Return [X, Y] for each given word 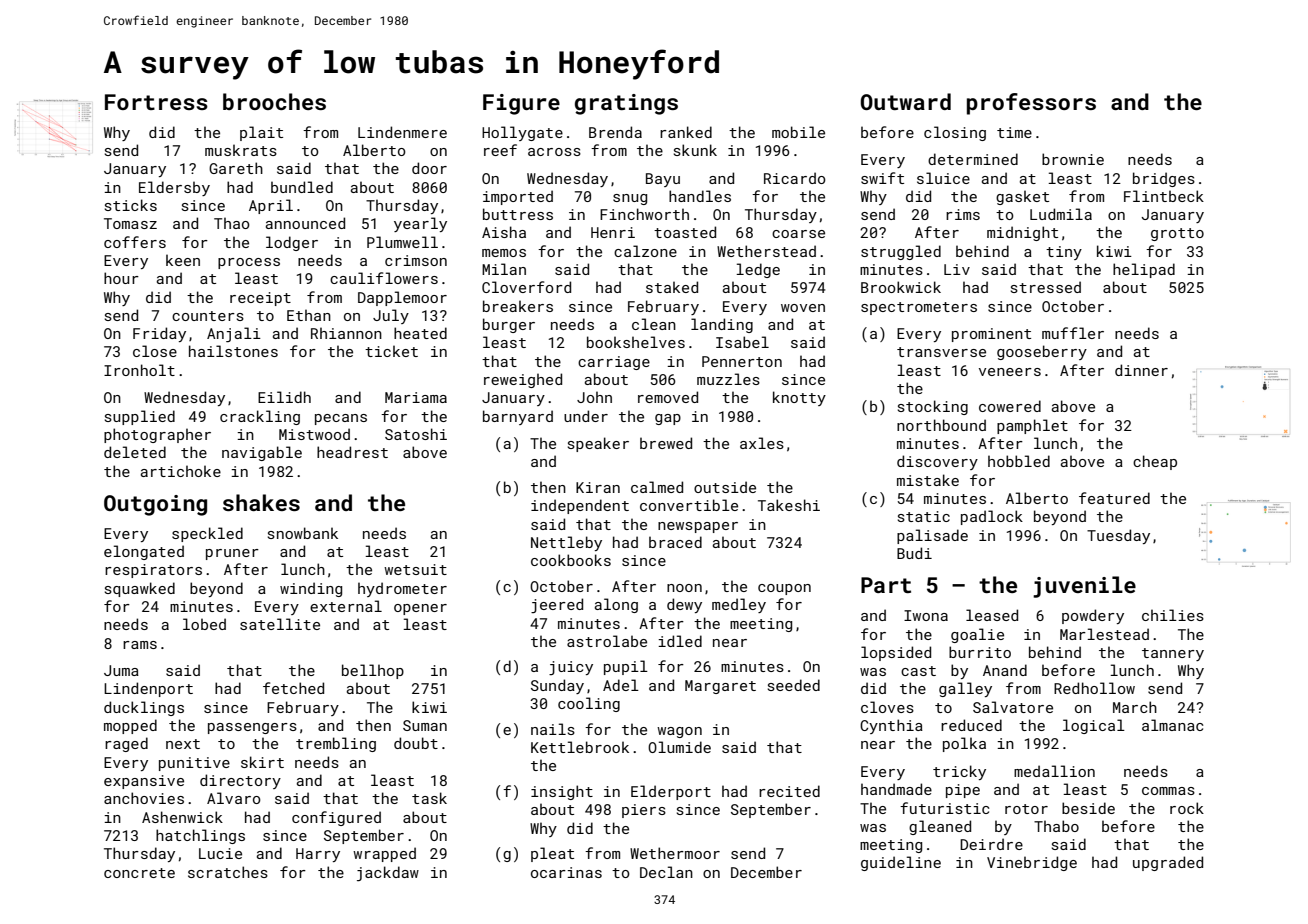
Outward [906, 101]
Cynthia [891, 726]
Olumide [679, 747]
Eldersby [174, 188]
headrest [352, 452]
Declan [666, 872]
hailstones [233, 351]
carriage [614, 363]
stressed [1046, 287]
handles [700, 196]
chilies [1173, 615]
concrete [139, 873]
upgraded [1168, 863]
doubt [416, 743]
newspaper [698, 527]
